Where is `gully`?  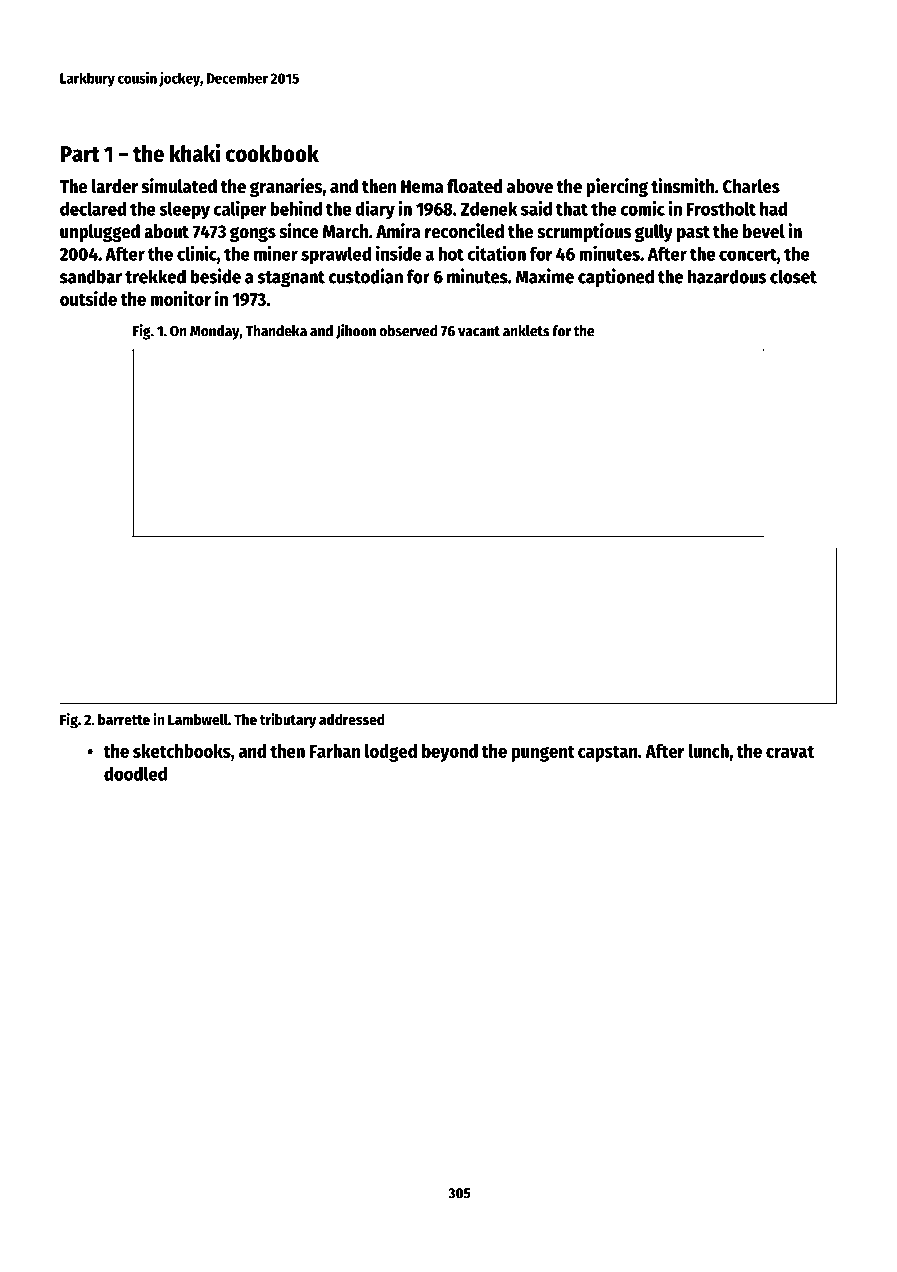
gully is located at coordinates (654, 233).
